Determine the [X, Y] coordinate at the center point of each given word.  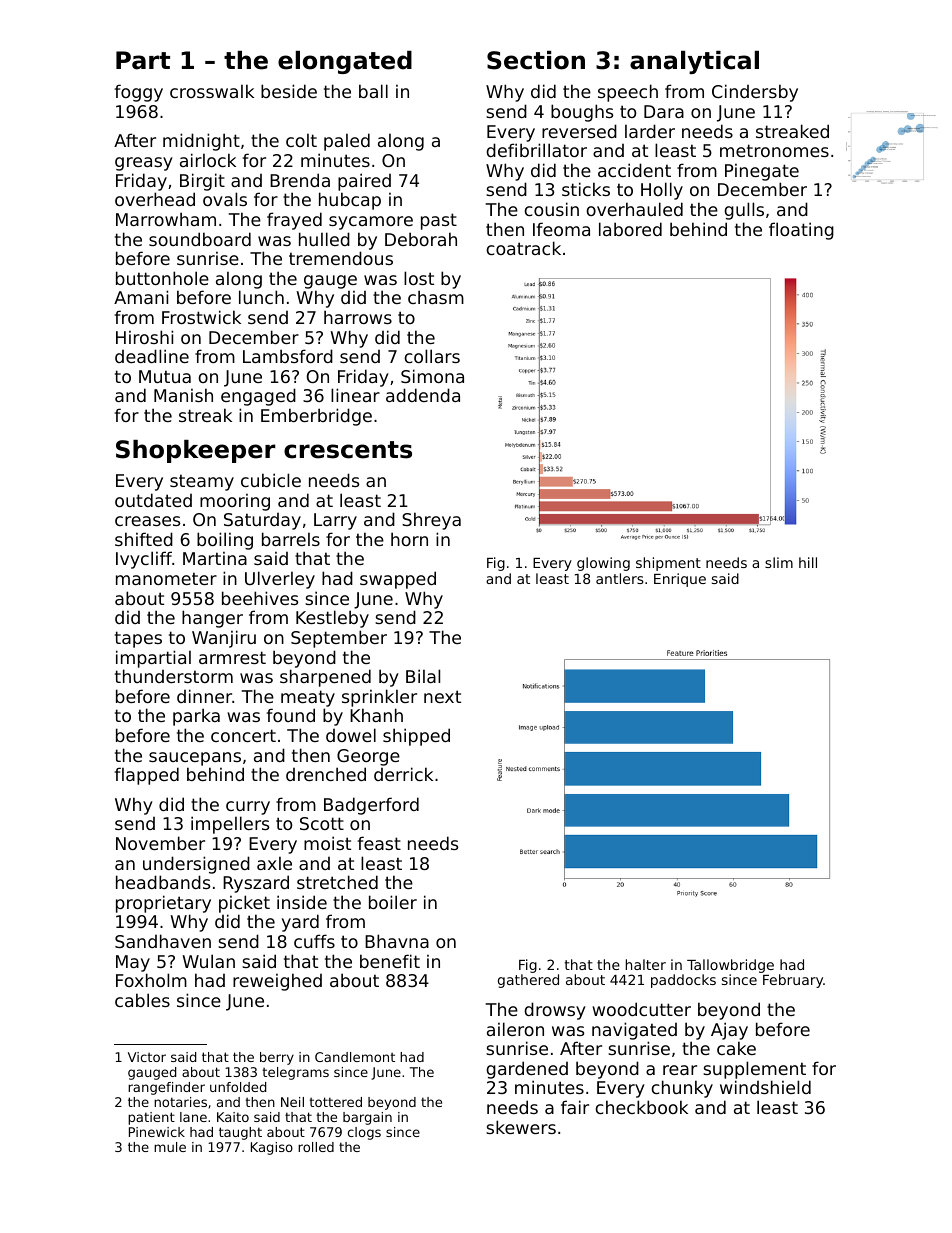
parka [196, 717]
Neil [292, 1102]
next [442, 696]
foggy [139, 93]
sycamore [371, 223]
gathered [528, 981]
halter [646, 964]
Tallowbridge [730, 966]
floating [801, 231]
